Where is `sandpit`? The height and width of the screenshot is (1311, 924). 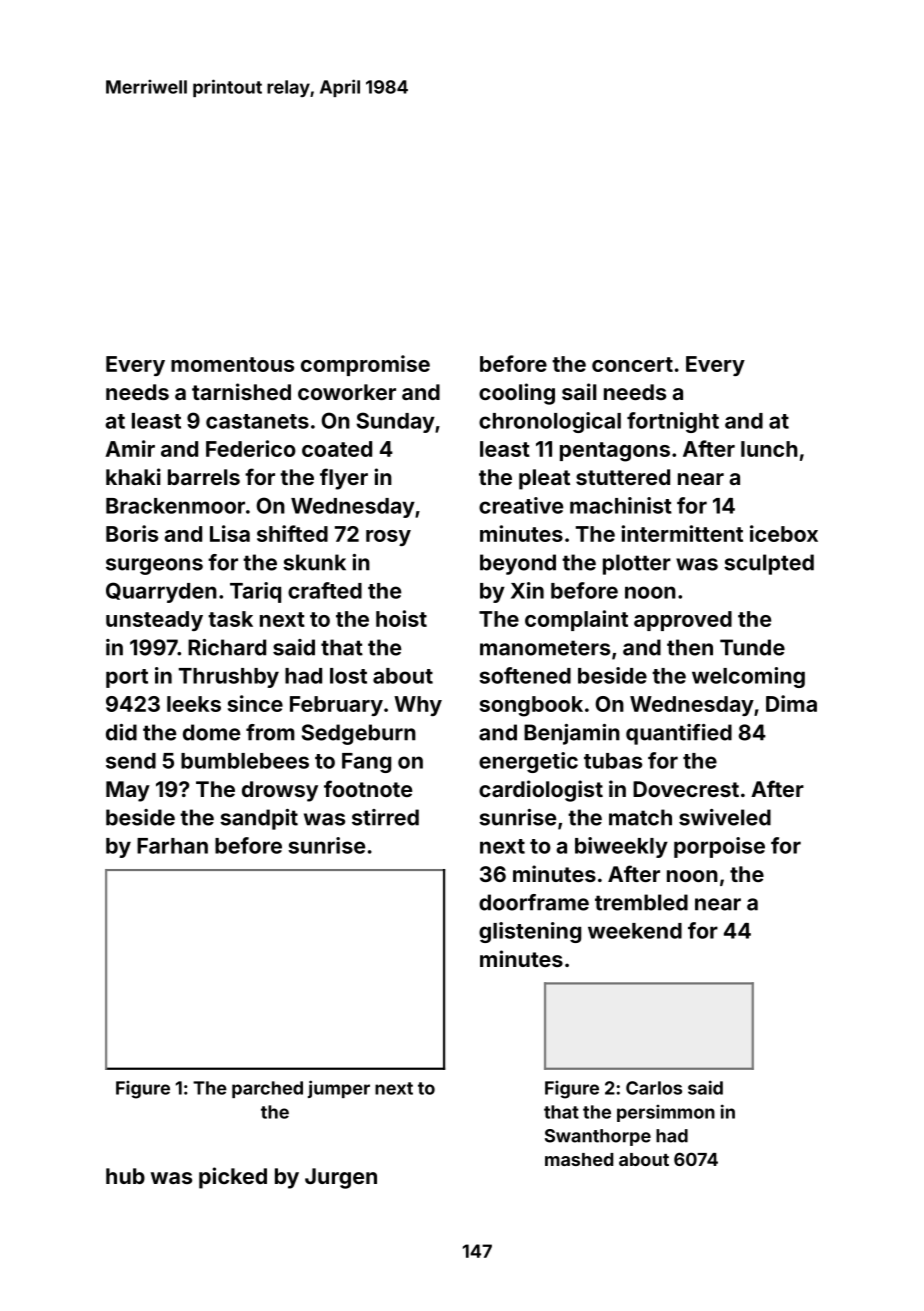
sandpit is located at coordinates (259, 819).
